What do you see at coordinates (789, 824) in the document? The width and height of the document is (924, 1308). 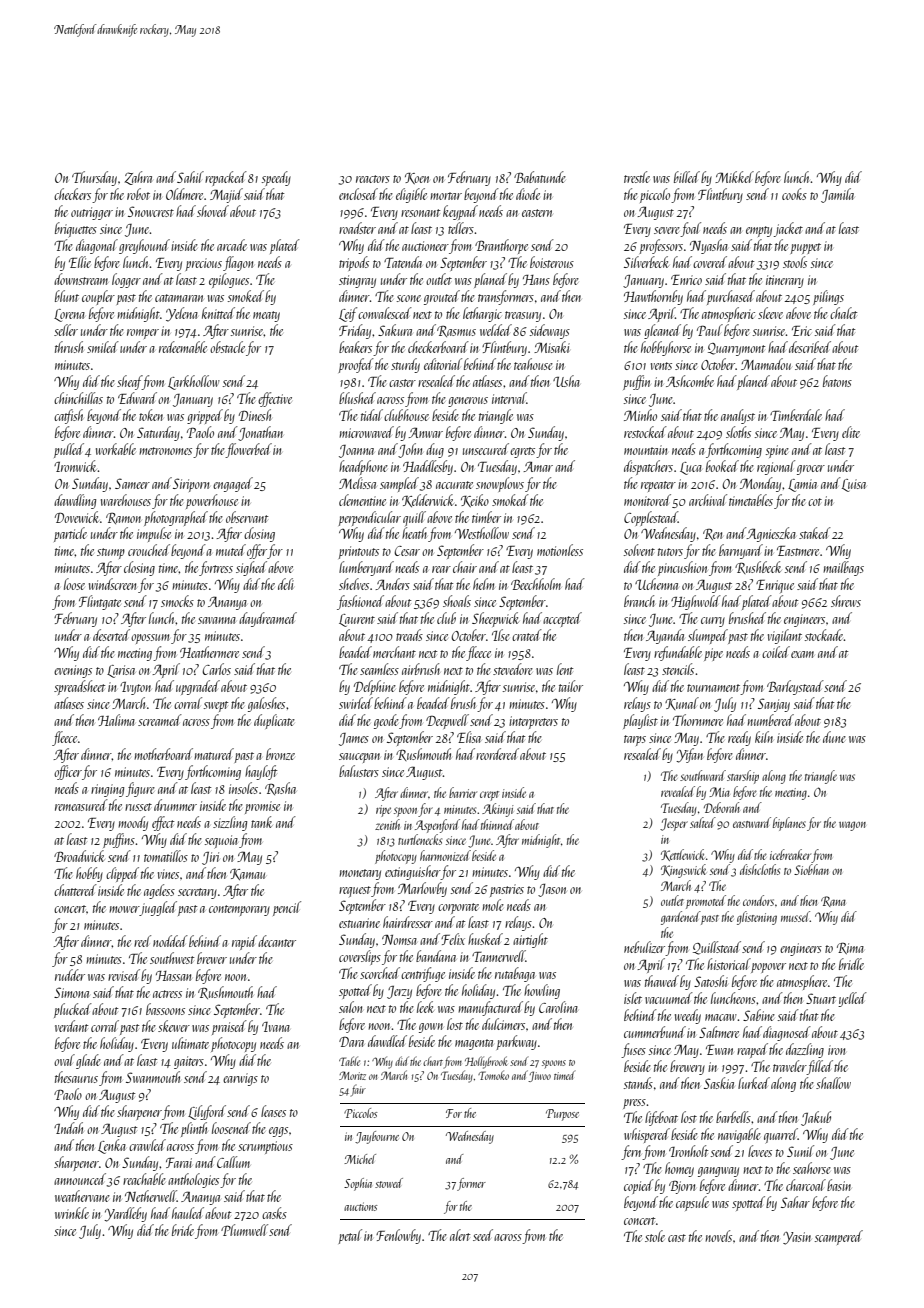 I see `biplanes` at bounding box center [789, 824].
